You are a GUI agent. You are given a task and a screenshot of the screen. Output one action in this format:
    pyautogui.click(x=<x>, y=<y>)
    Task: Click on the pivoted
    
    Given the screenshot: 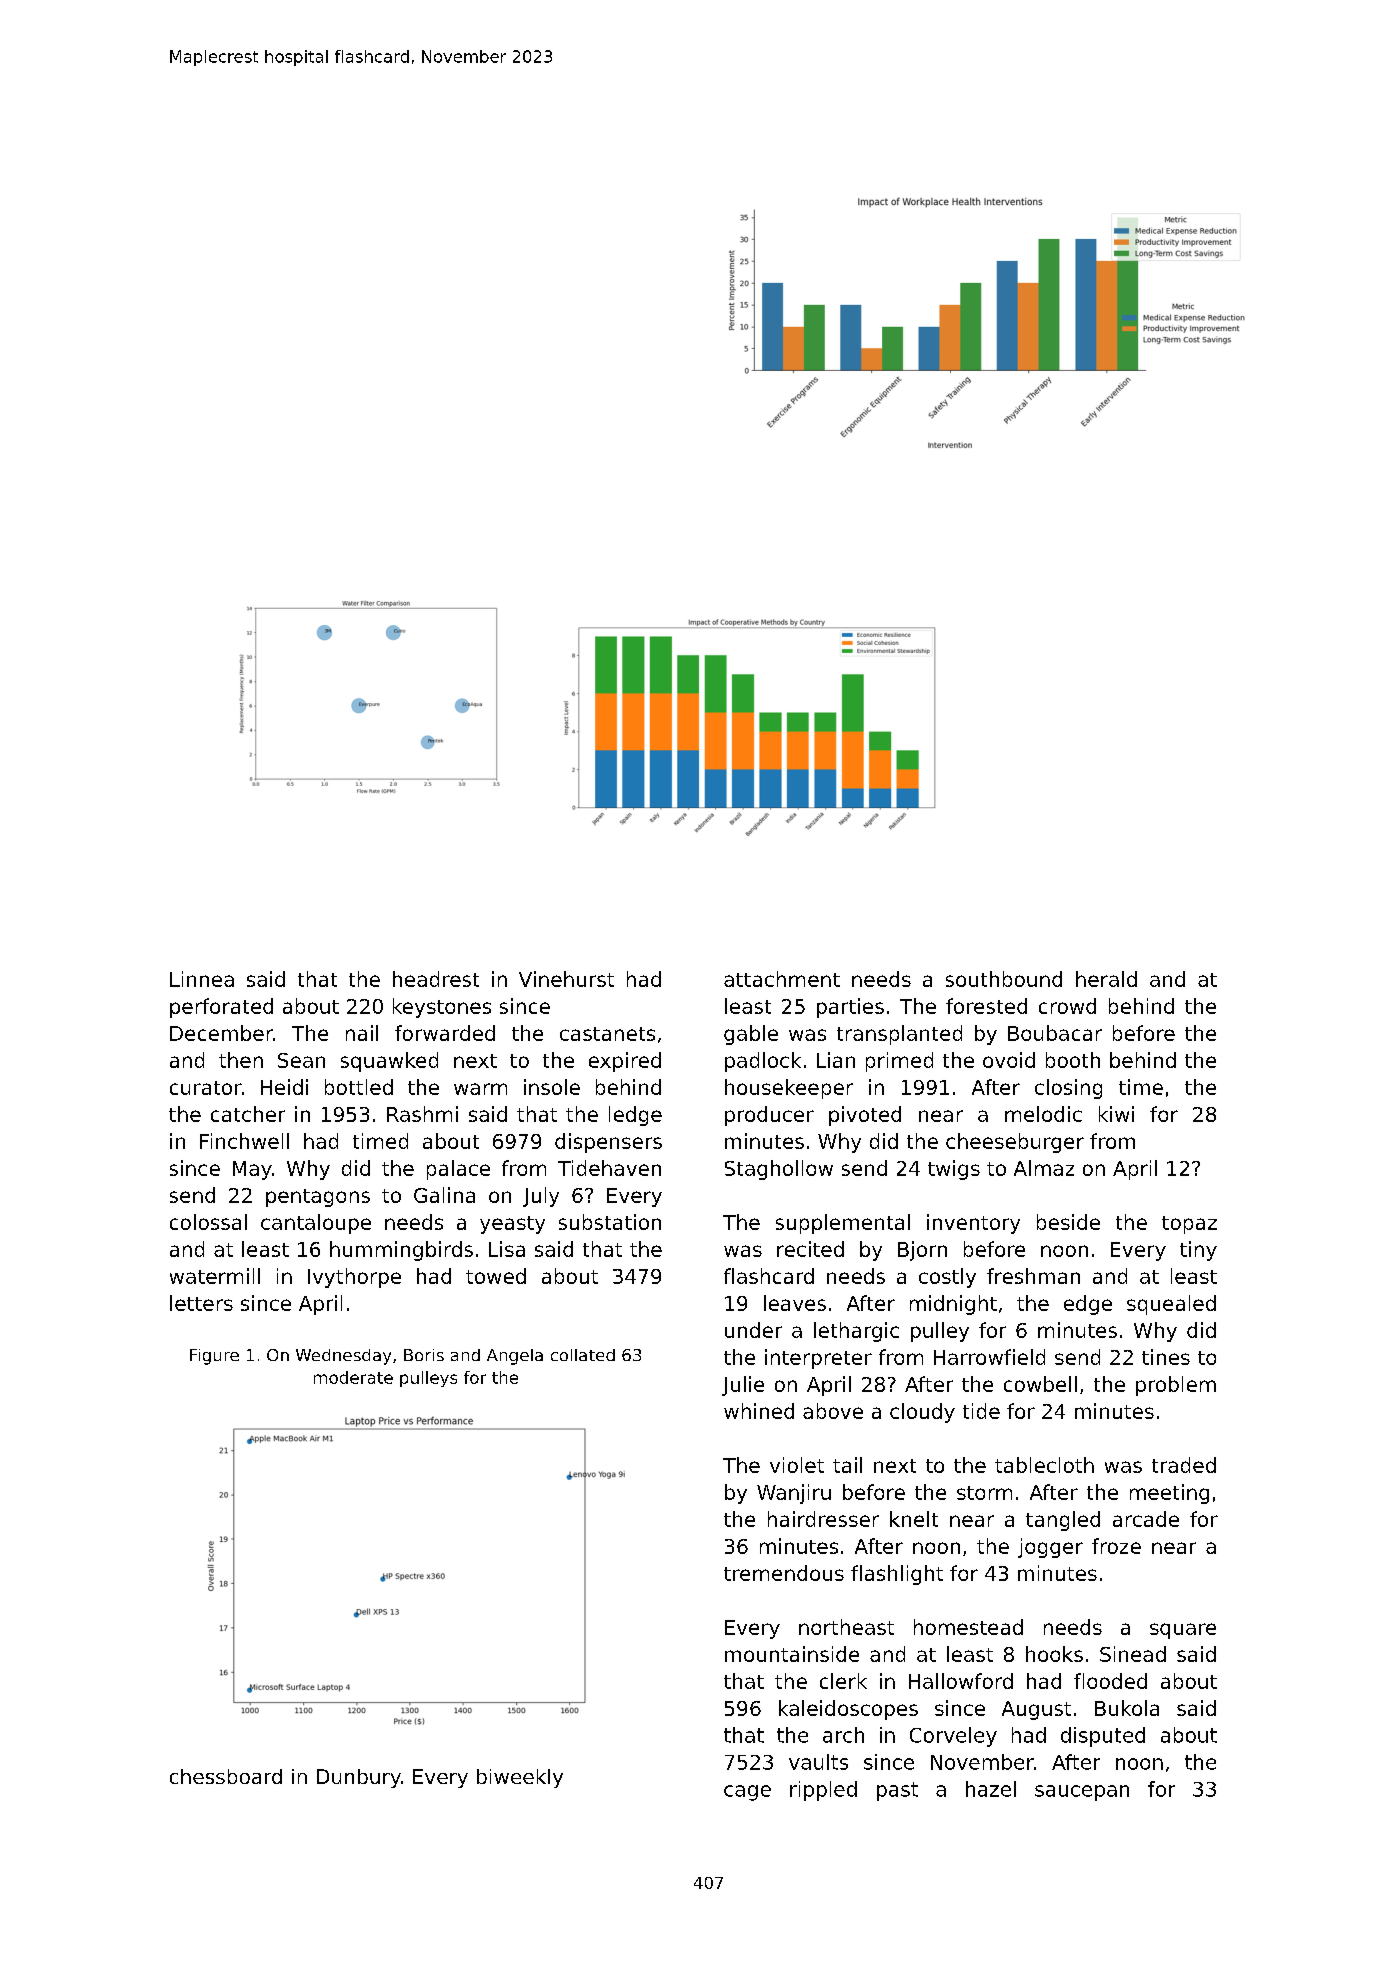 What is the action you would take?
    pyautogui.click(x=865, y=1116)
